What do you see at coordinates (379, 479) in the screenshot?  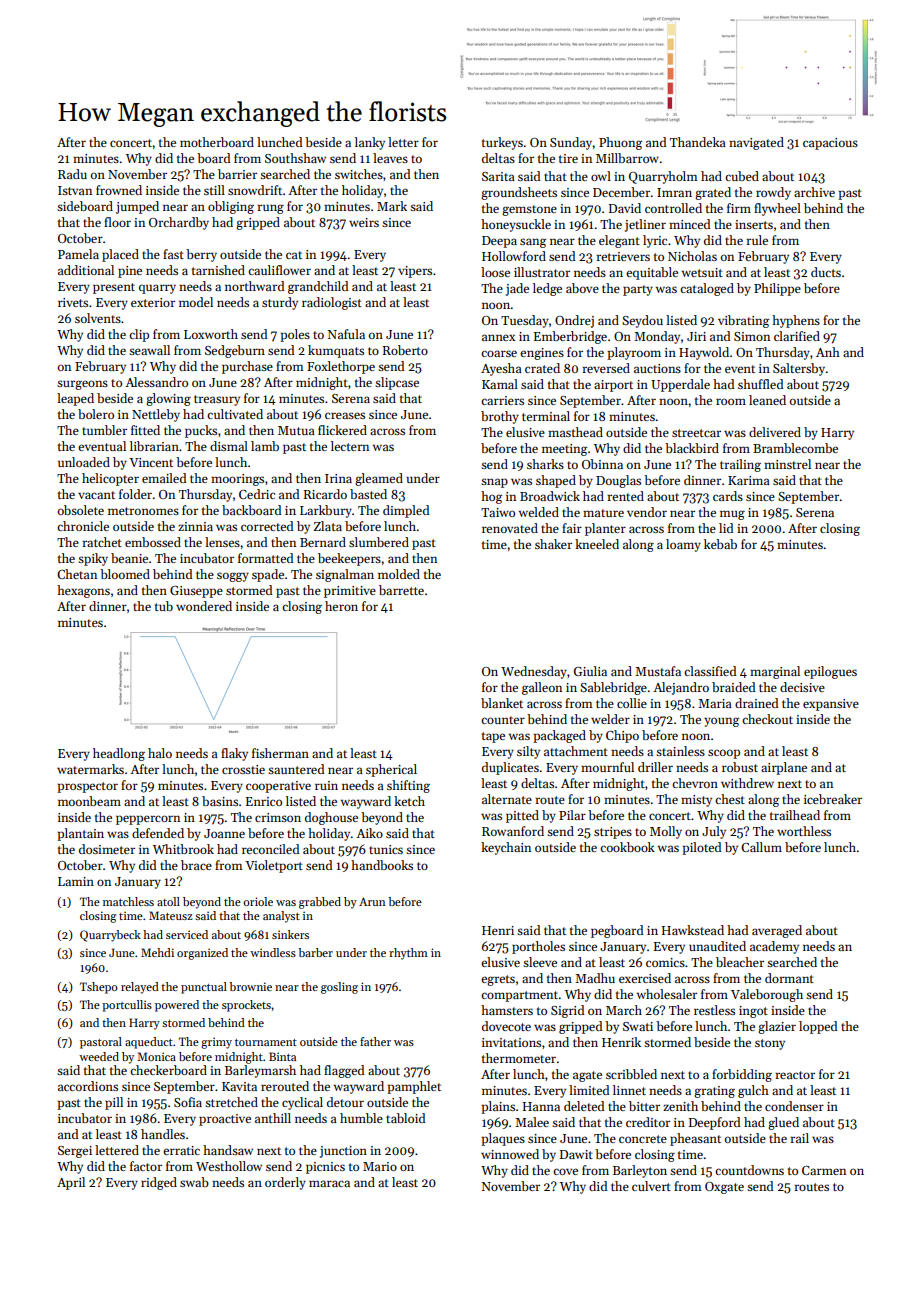 I see `gleamed` at bounding box center [379, 479].
